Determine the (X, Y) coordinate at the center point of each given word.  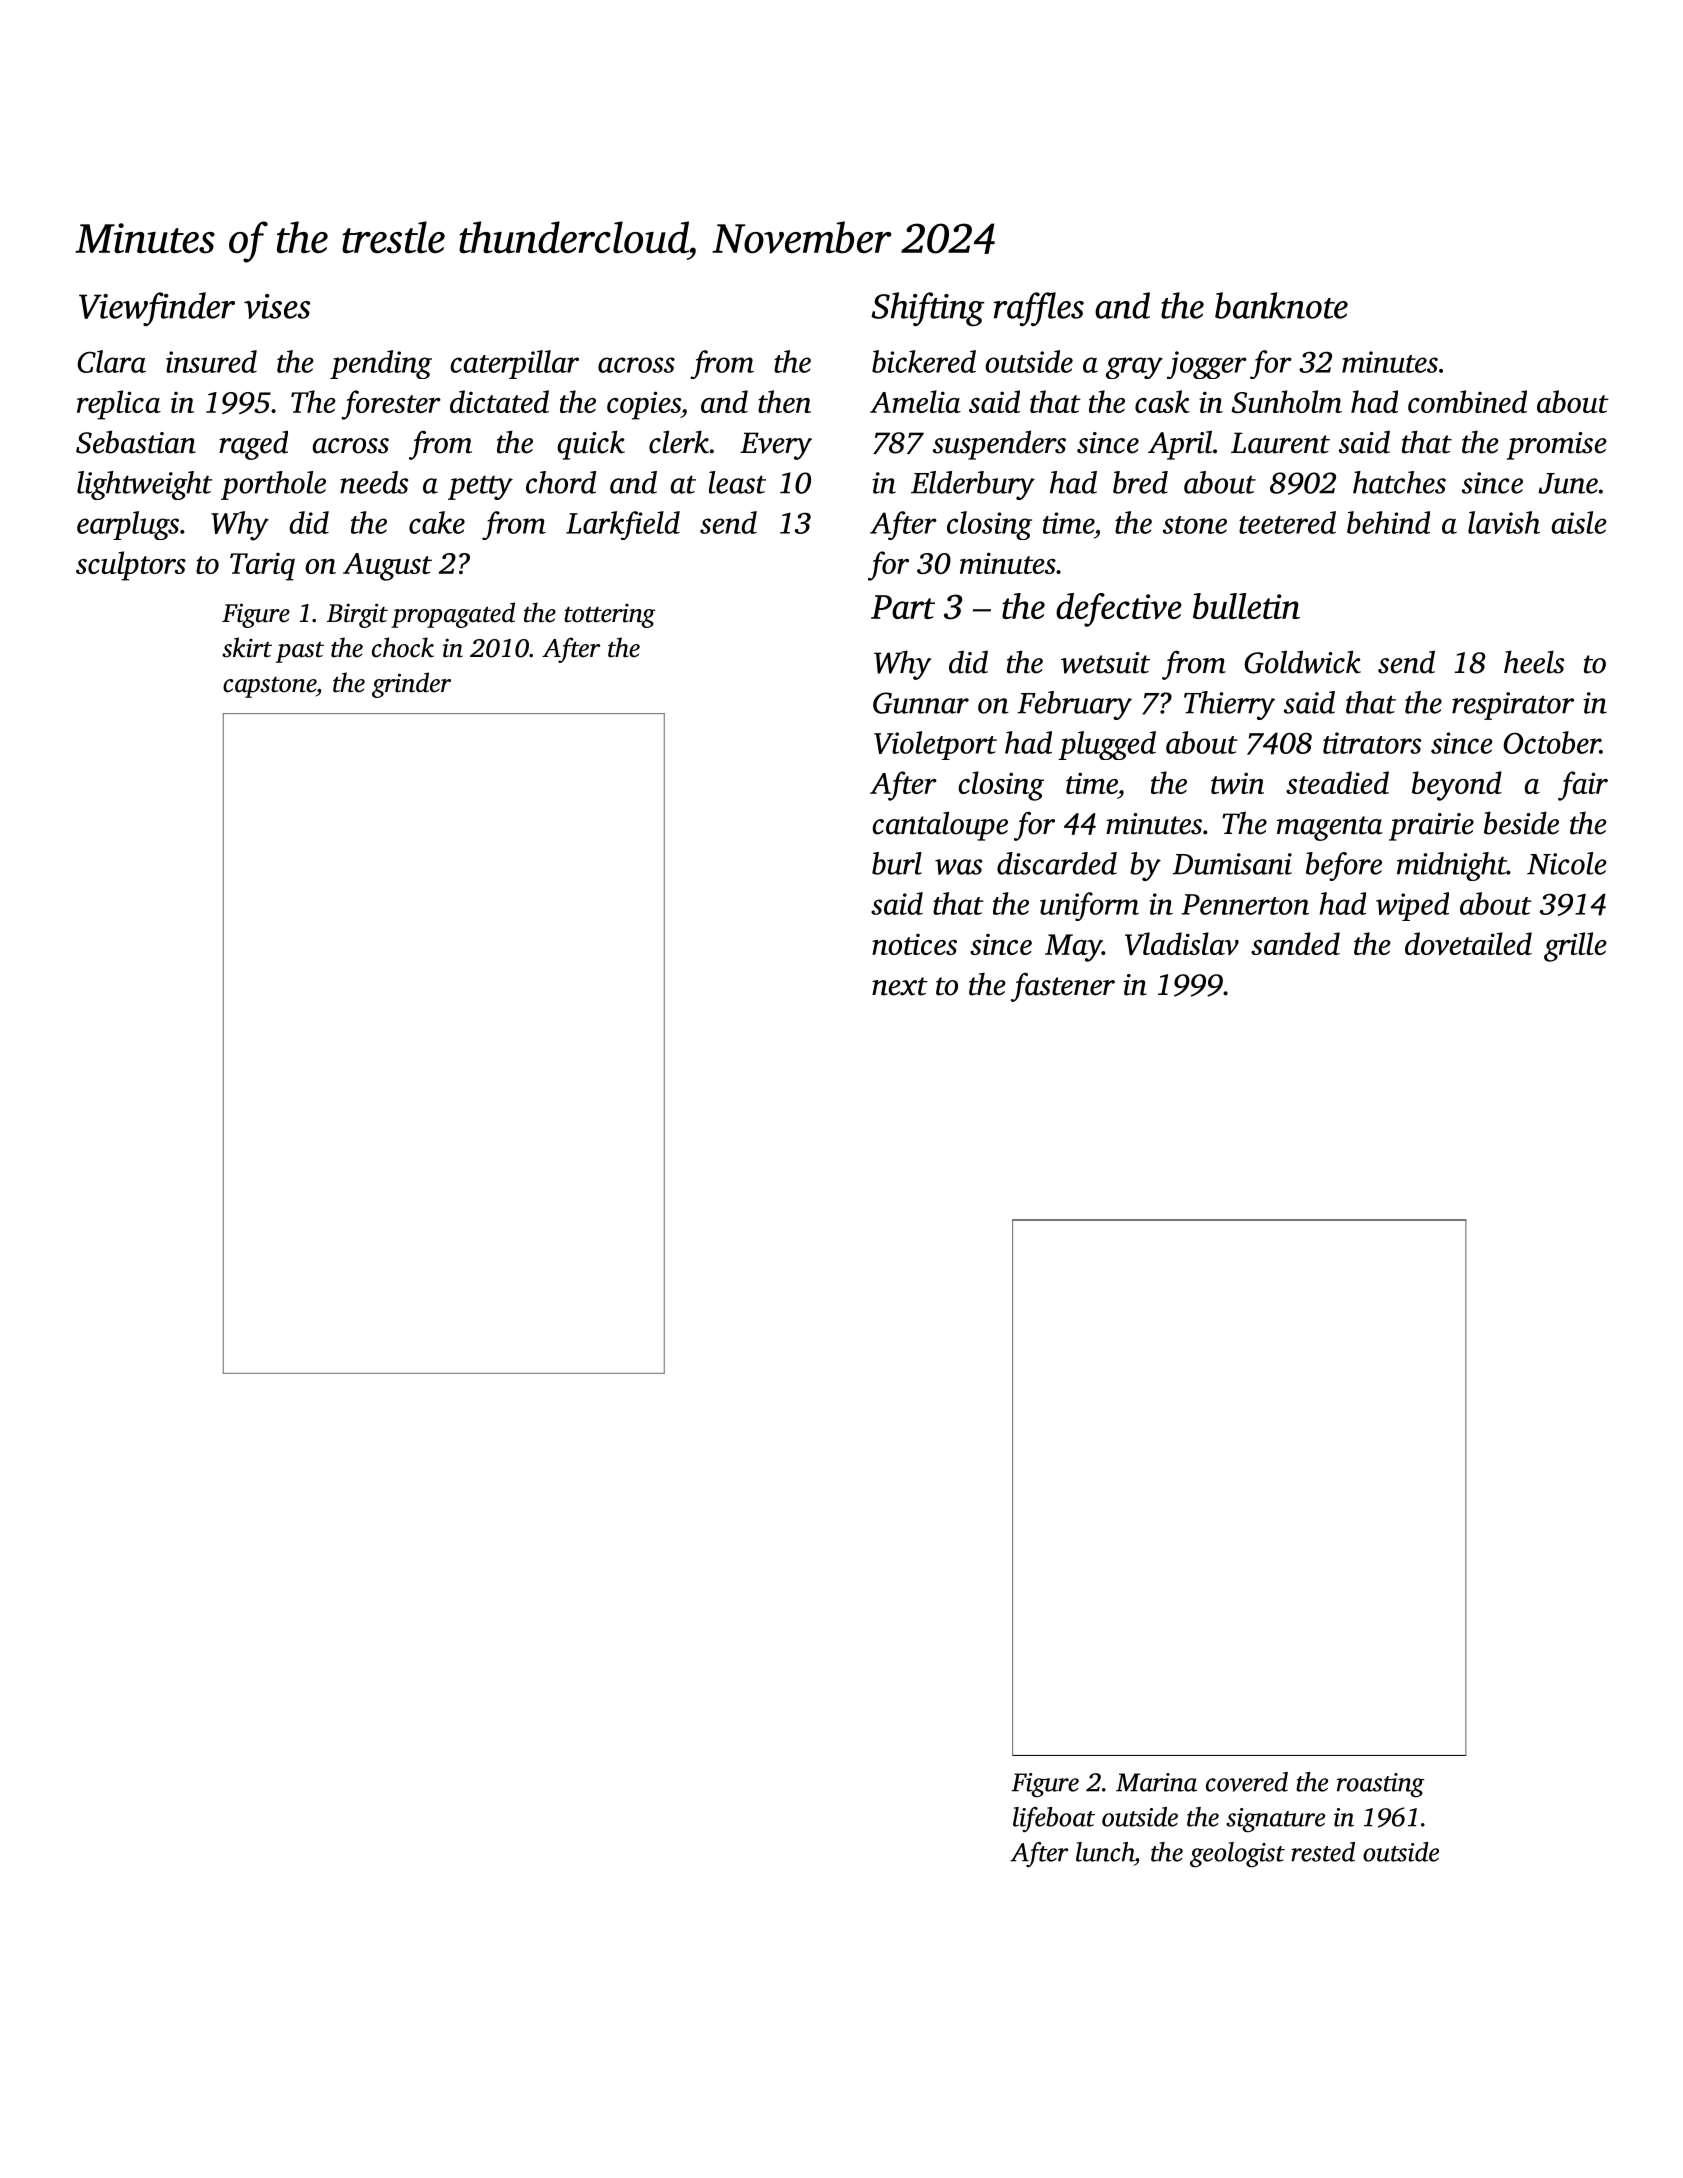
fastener (1063, 987)
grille (1575, 947)
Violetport (935, 745)
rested (1323, 1852)
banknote (1281, 305)
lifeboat (1054, 1819)
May (1073, 948)
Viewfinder (157, 309)
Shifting (928, 309)
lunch (1105, 1852)
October (1551, 742)
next (900, 986)
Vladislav (1182, 943)
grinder (411, 685)
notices (914, 944)
